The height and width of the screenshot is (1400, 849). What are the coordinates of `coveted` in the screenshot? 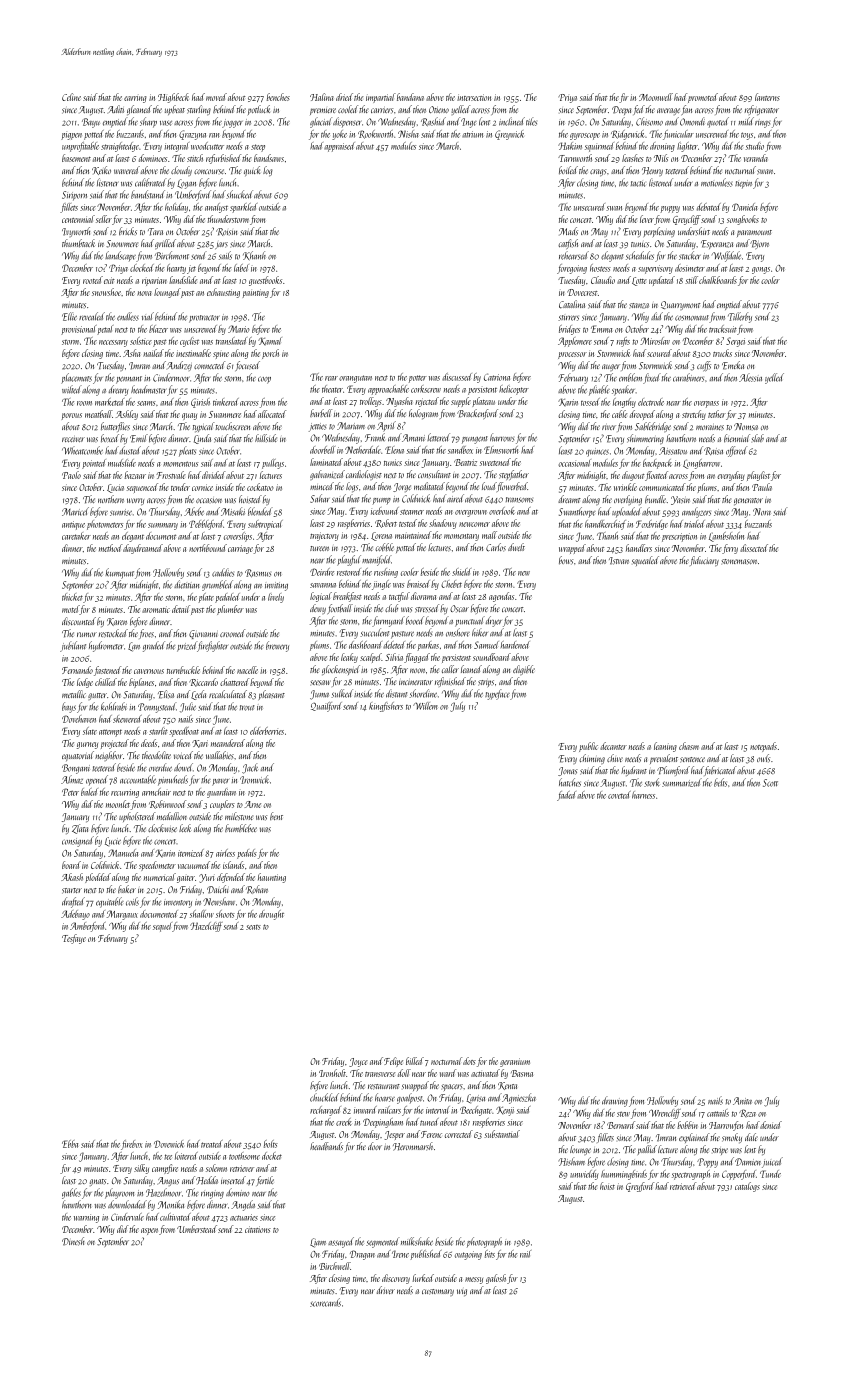 It's located at (619, 795).
